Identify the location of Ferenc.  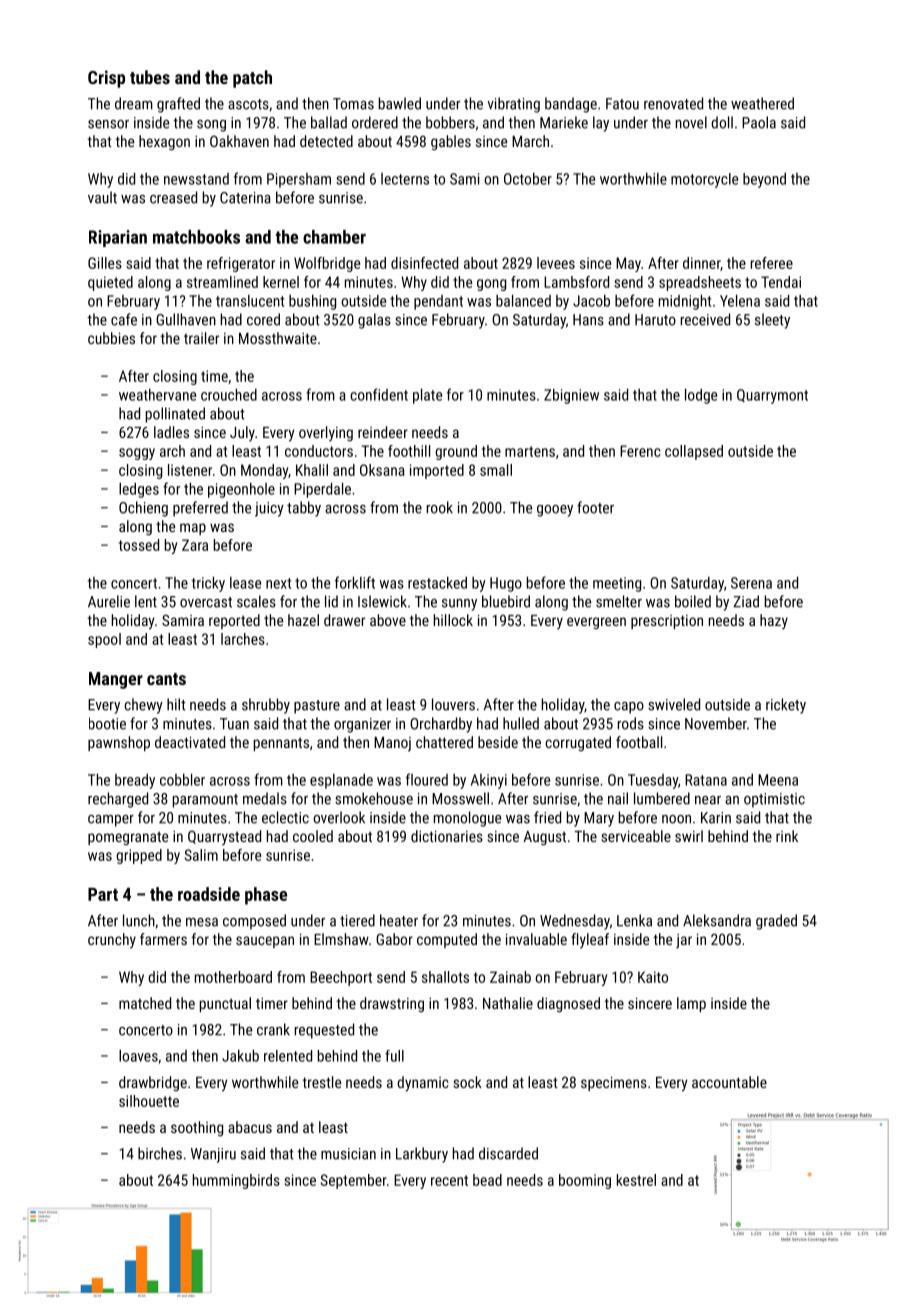
(640, 451).
